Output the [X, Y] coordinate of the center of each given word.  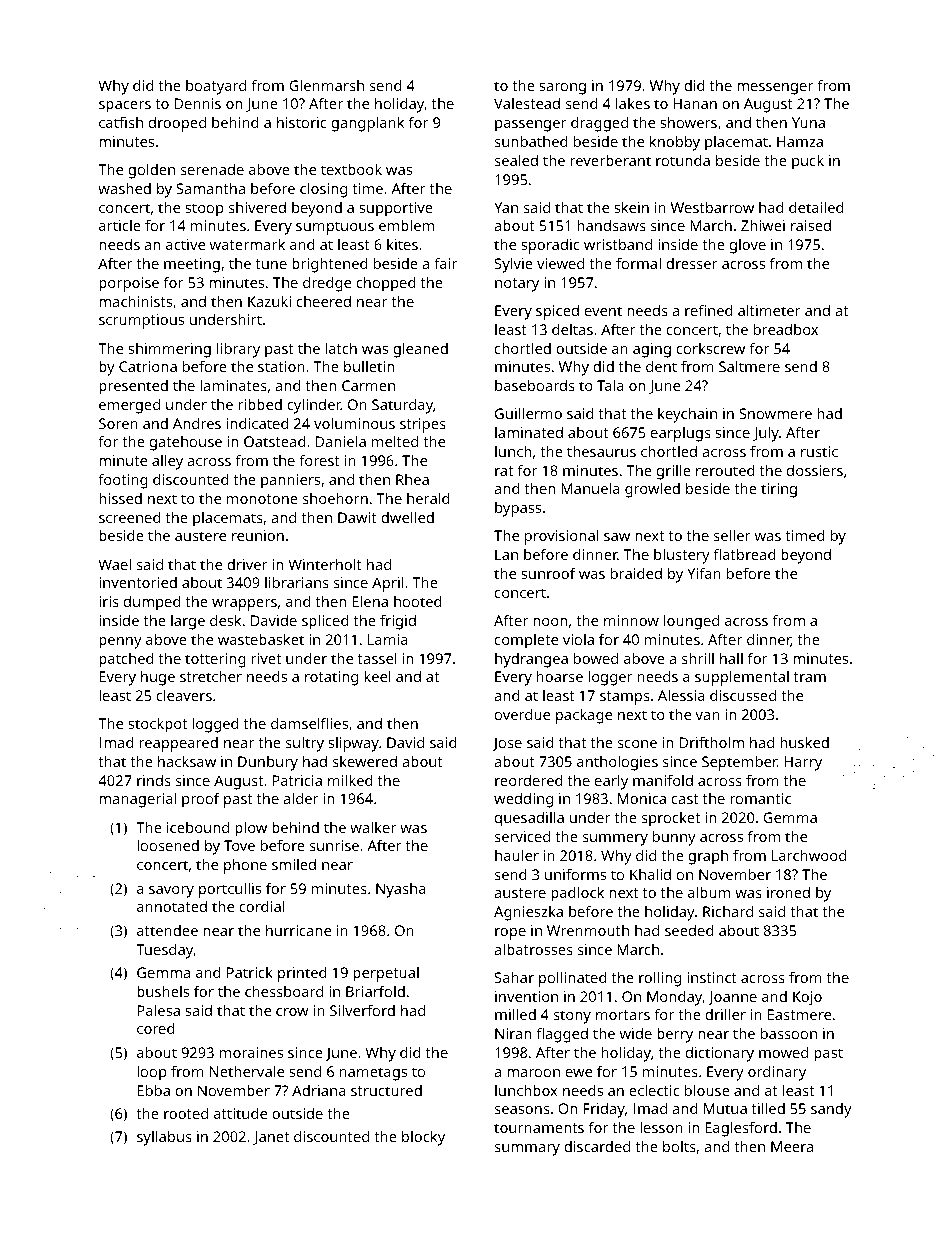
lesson [661, 1127]
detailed [816, 207]
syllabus [164, 1138]
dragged [599, 124]
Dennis [197, 103]
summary [527, 1150]
